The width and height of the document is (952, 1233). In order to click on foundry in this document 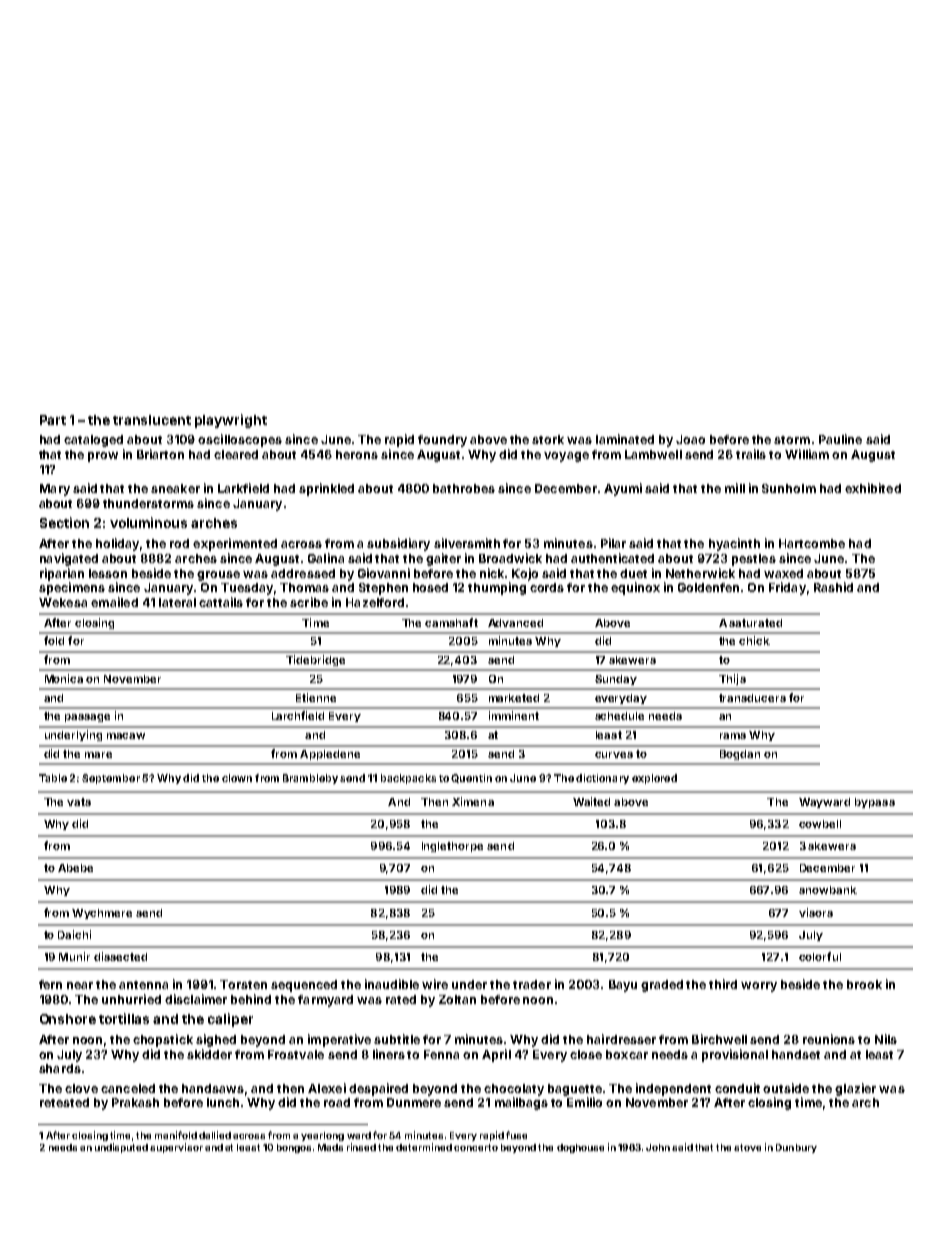, I will do `click(442, 441)`.
